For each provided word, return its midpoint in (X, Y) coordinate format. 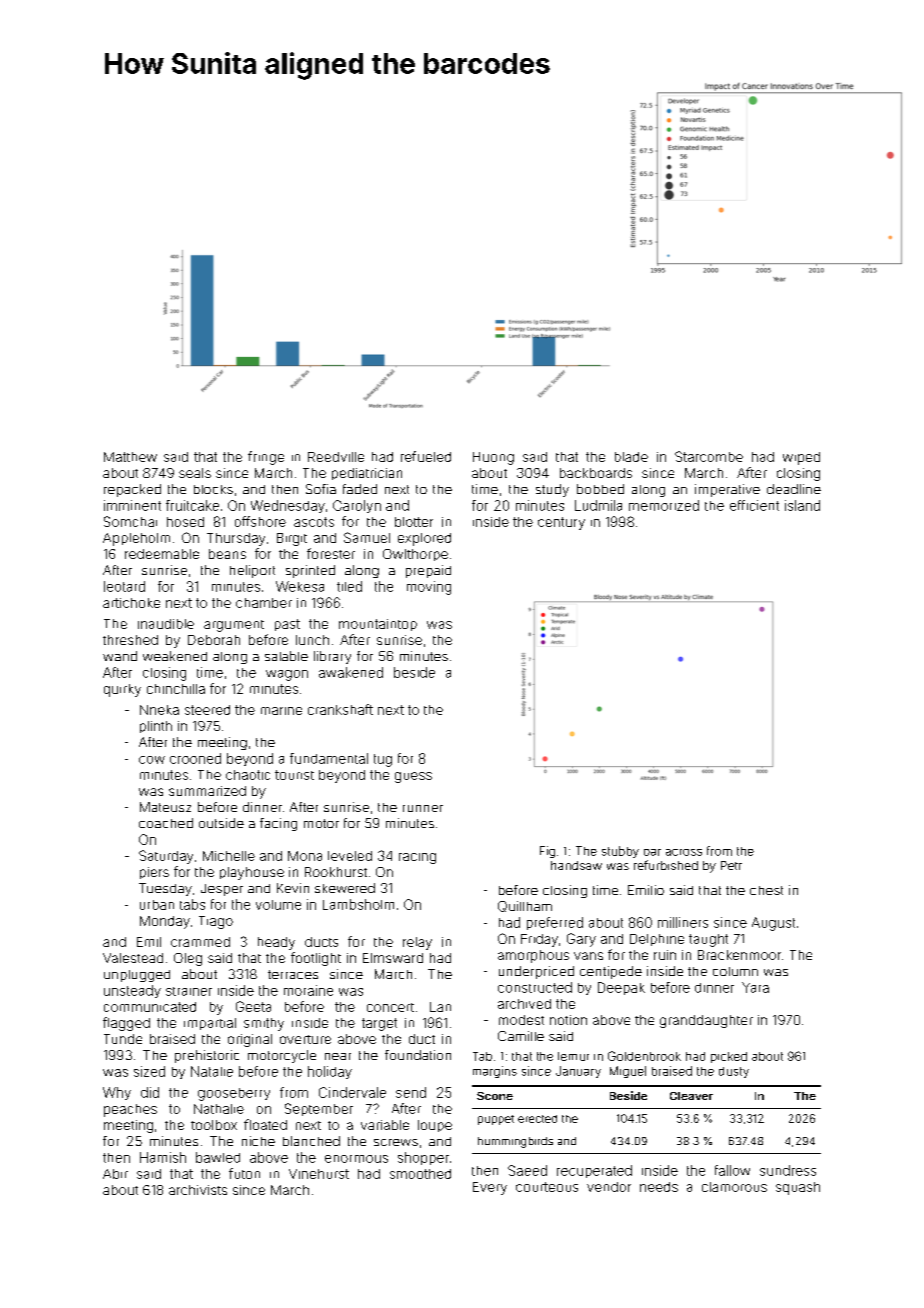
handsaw (576, 865)
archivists (198, 1190)
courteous (547, 1187)
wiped (801, 458)
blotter (414, 522)
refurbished (666, 865)
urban (157, 905)
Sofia (321, 489)
